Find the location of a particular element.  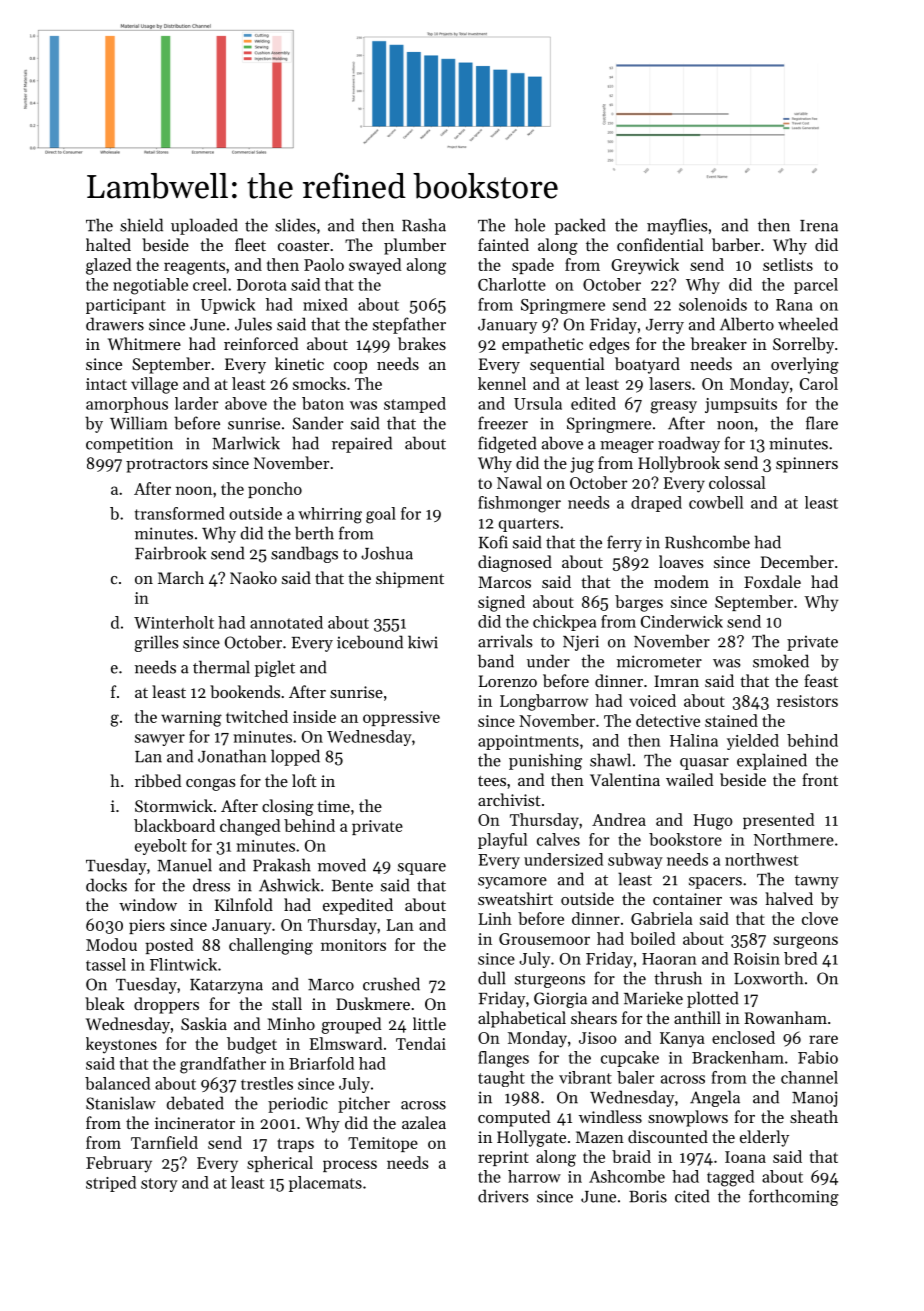

discounted is located at coordinates (668, 1136).
